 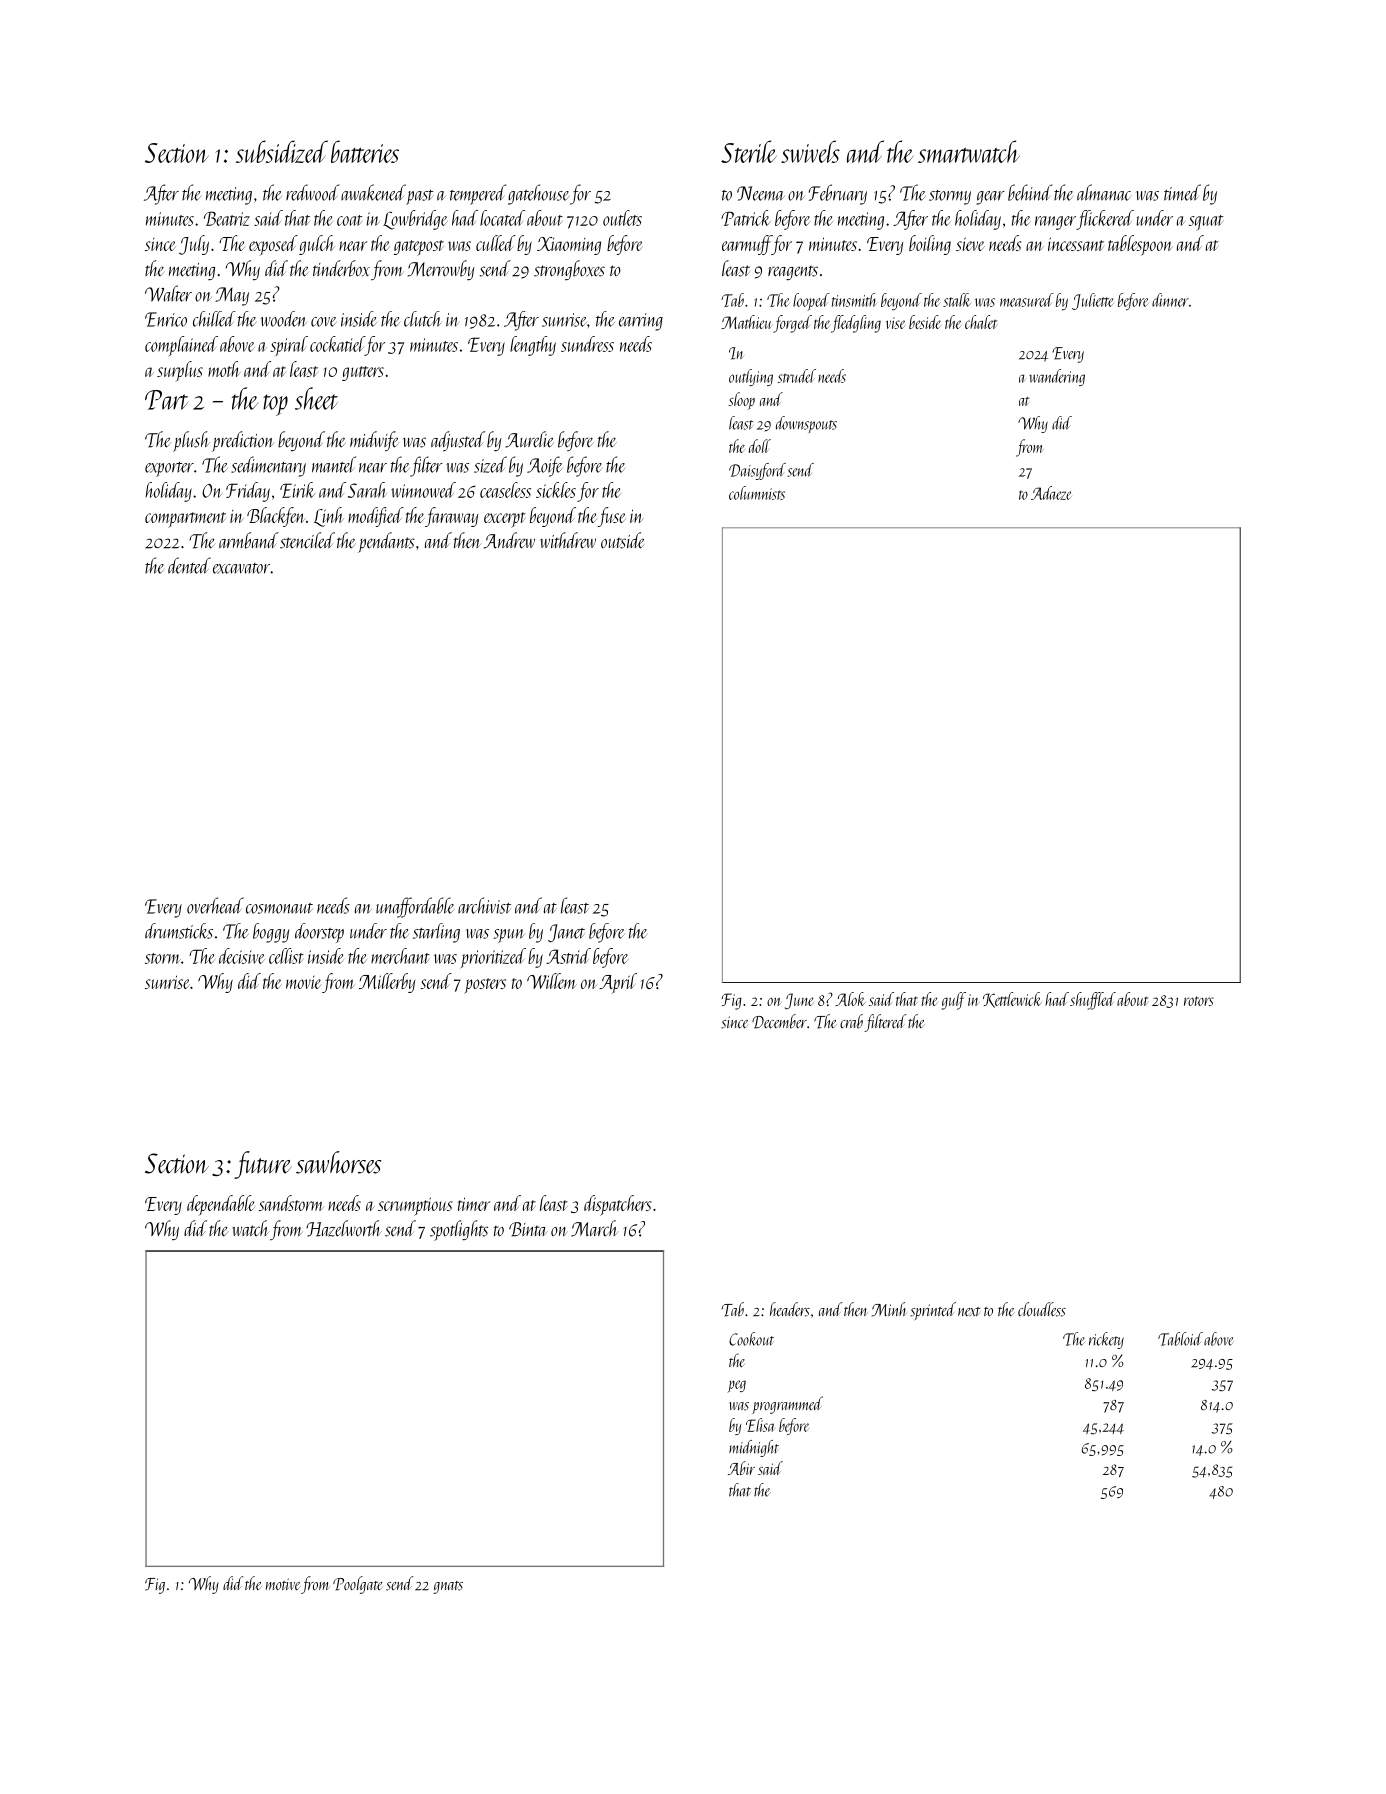 I want to click on gatepost, so click(x=419, y=248).
